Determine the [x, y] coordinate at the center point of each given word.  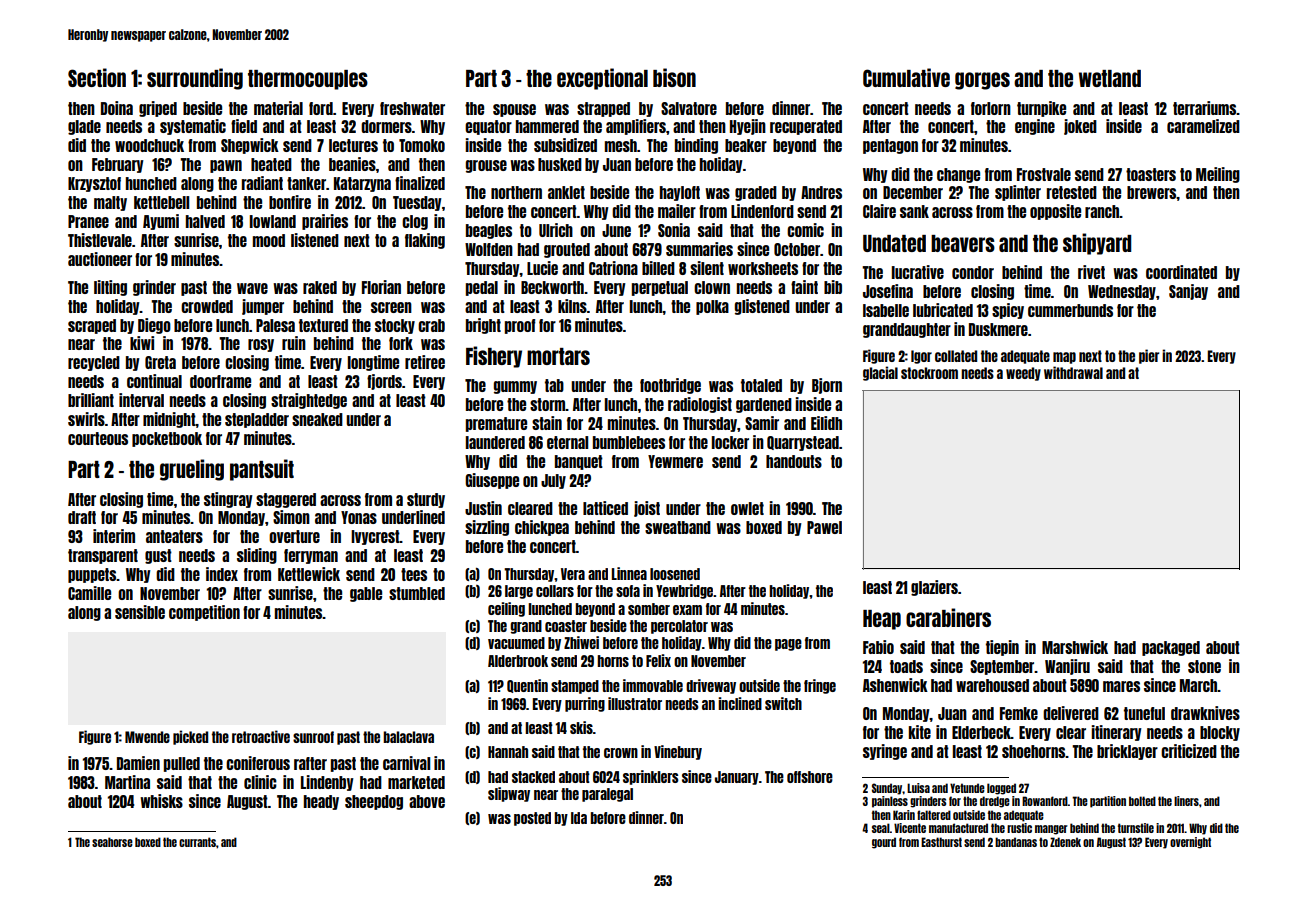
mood [269, 240]
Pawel [824, 527]
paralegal [607, 795]
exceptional [602, 79]
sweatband [678, 527]
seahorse [112, 842]
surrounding [195, 79]
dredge [995, 802]
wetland [1110, 78]
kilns [572, 306]
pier [1149, 356]
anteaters [174, 536]
